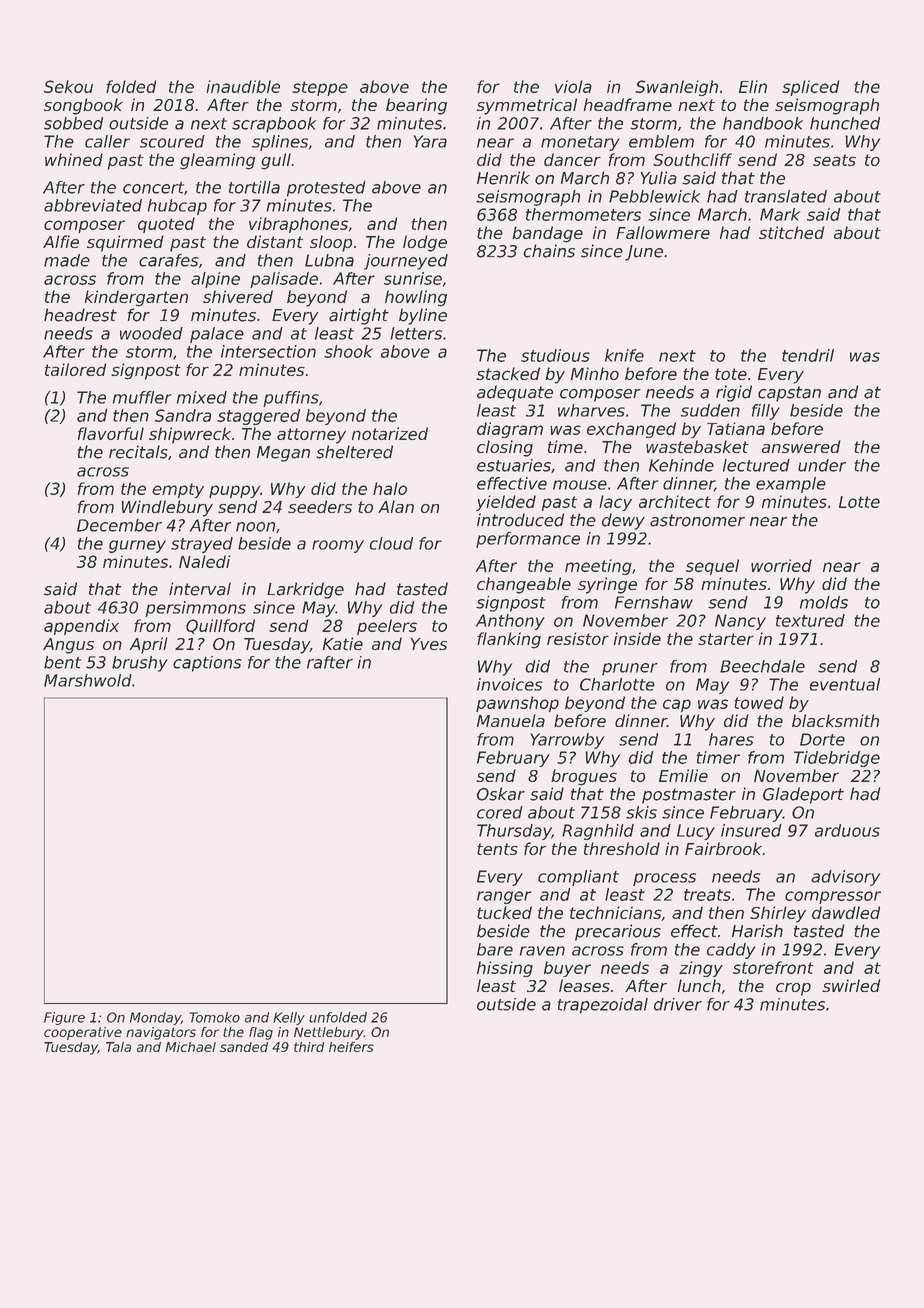 The width and height of the screenshot is (924, 1308). Describe the element at coordinates (276, 161) in the screenshot. I see `gull` at that location.
